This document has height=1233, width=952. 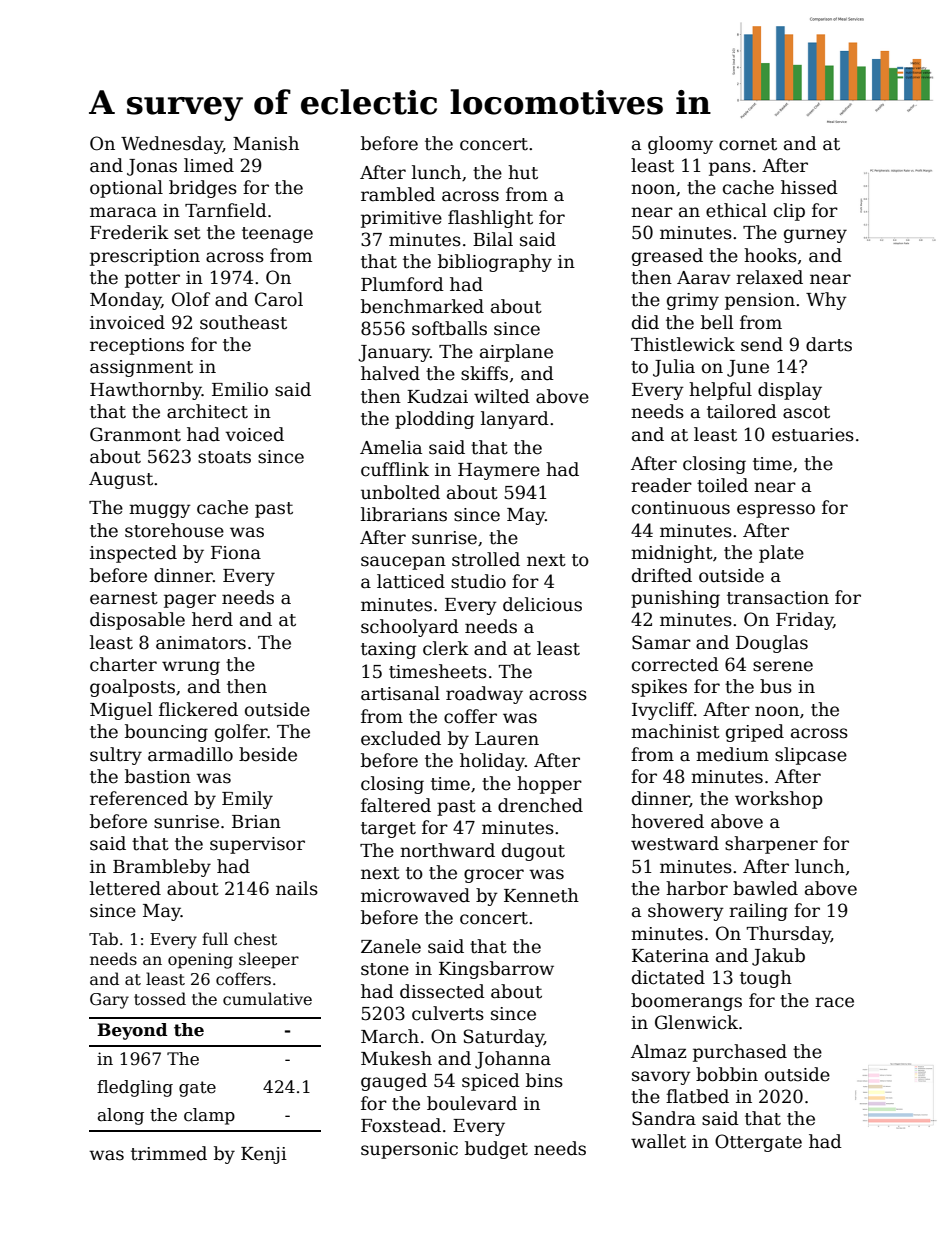 What do you see at coordinates (748, 144) in the document?
I see `cornet` at bounding box center [748, 144].
